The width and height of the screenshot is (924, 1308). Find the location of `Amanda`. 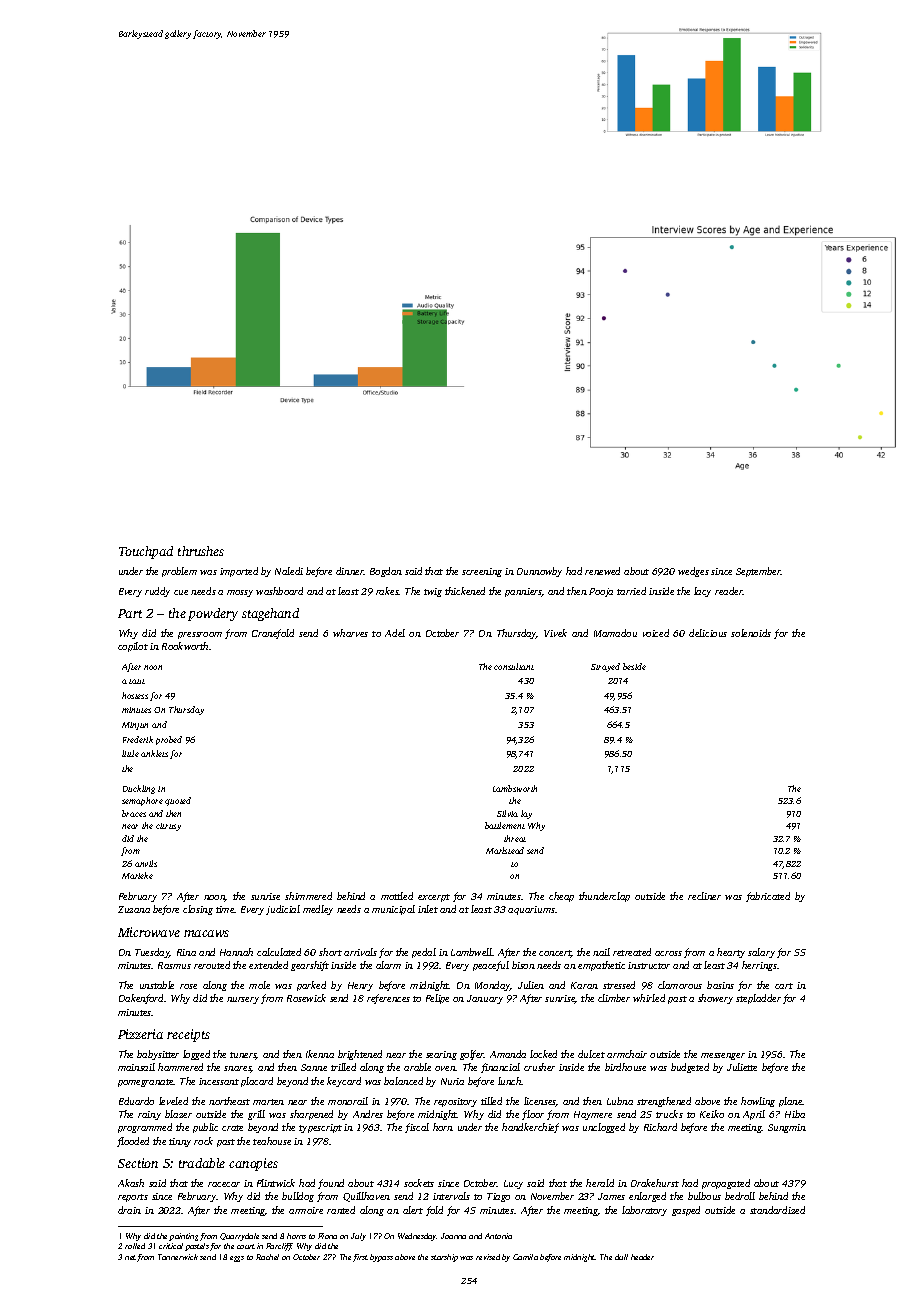

Amanda is located at coordinates (508, 1054).
